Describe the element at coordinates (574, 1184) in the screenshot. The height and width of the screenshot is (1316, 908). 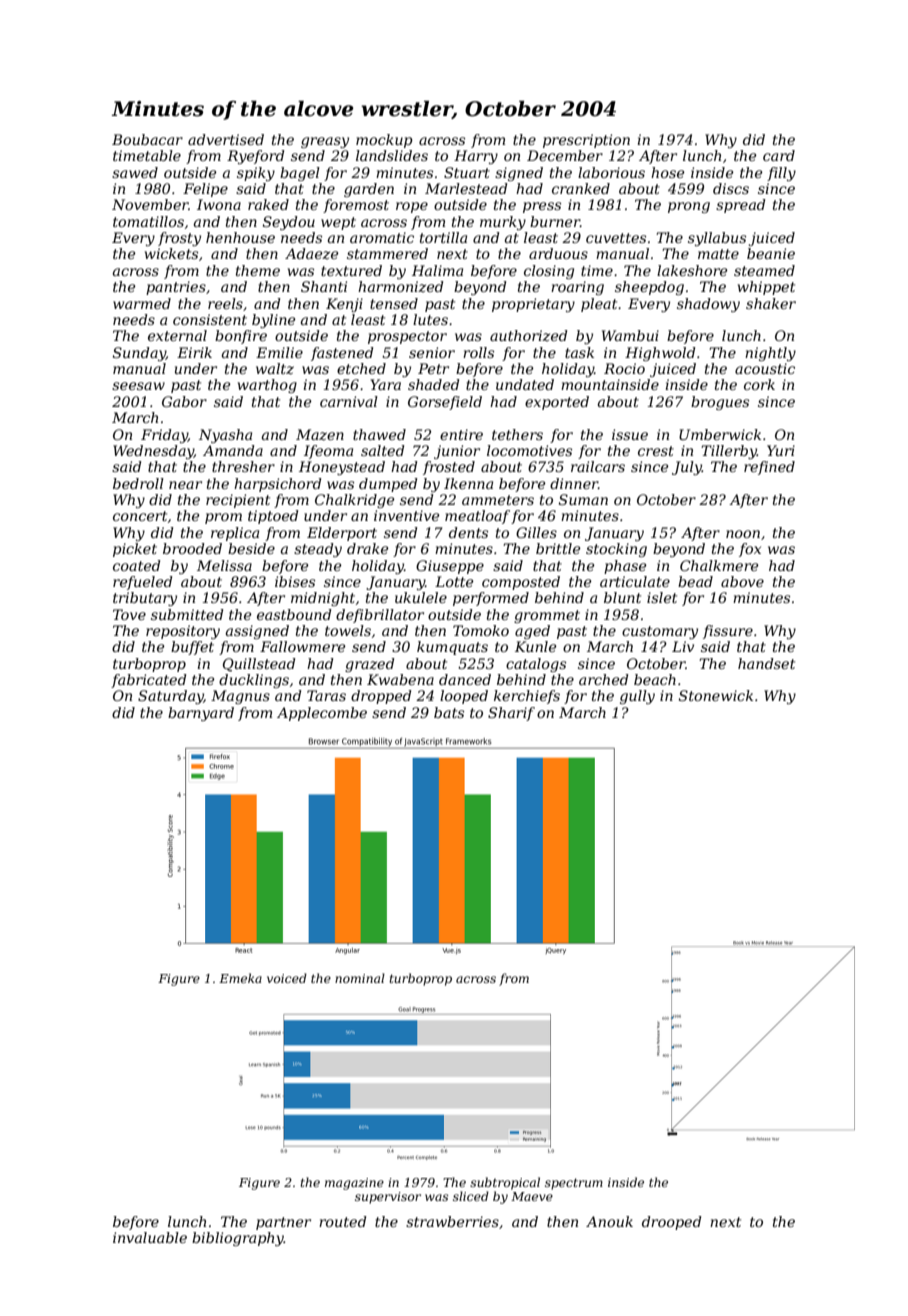
I see `spectrum` at that location.
